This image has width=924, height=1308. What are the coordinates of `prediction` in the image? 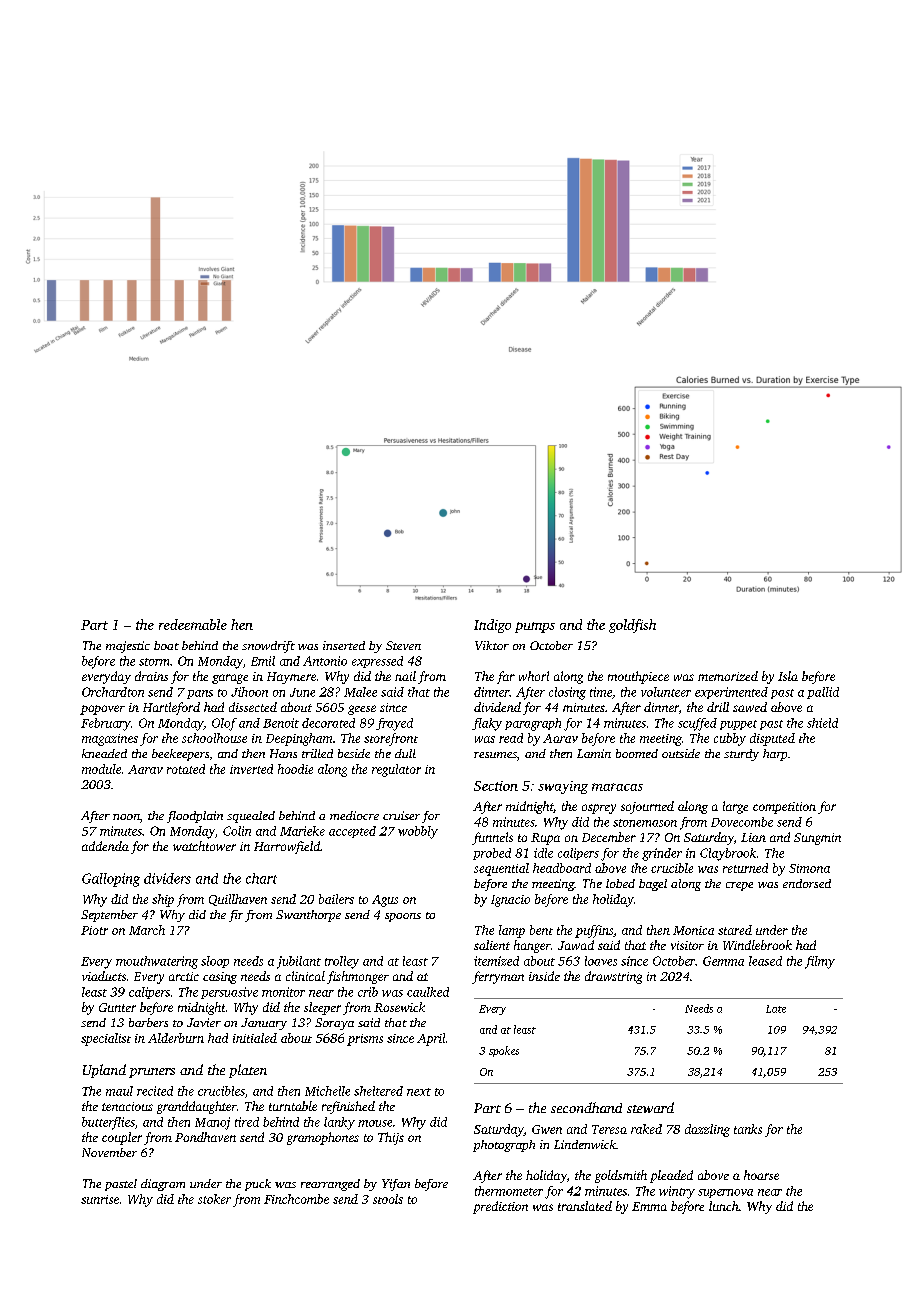 It's located at (500, 1207).
